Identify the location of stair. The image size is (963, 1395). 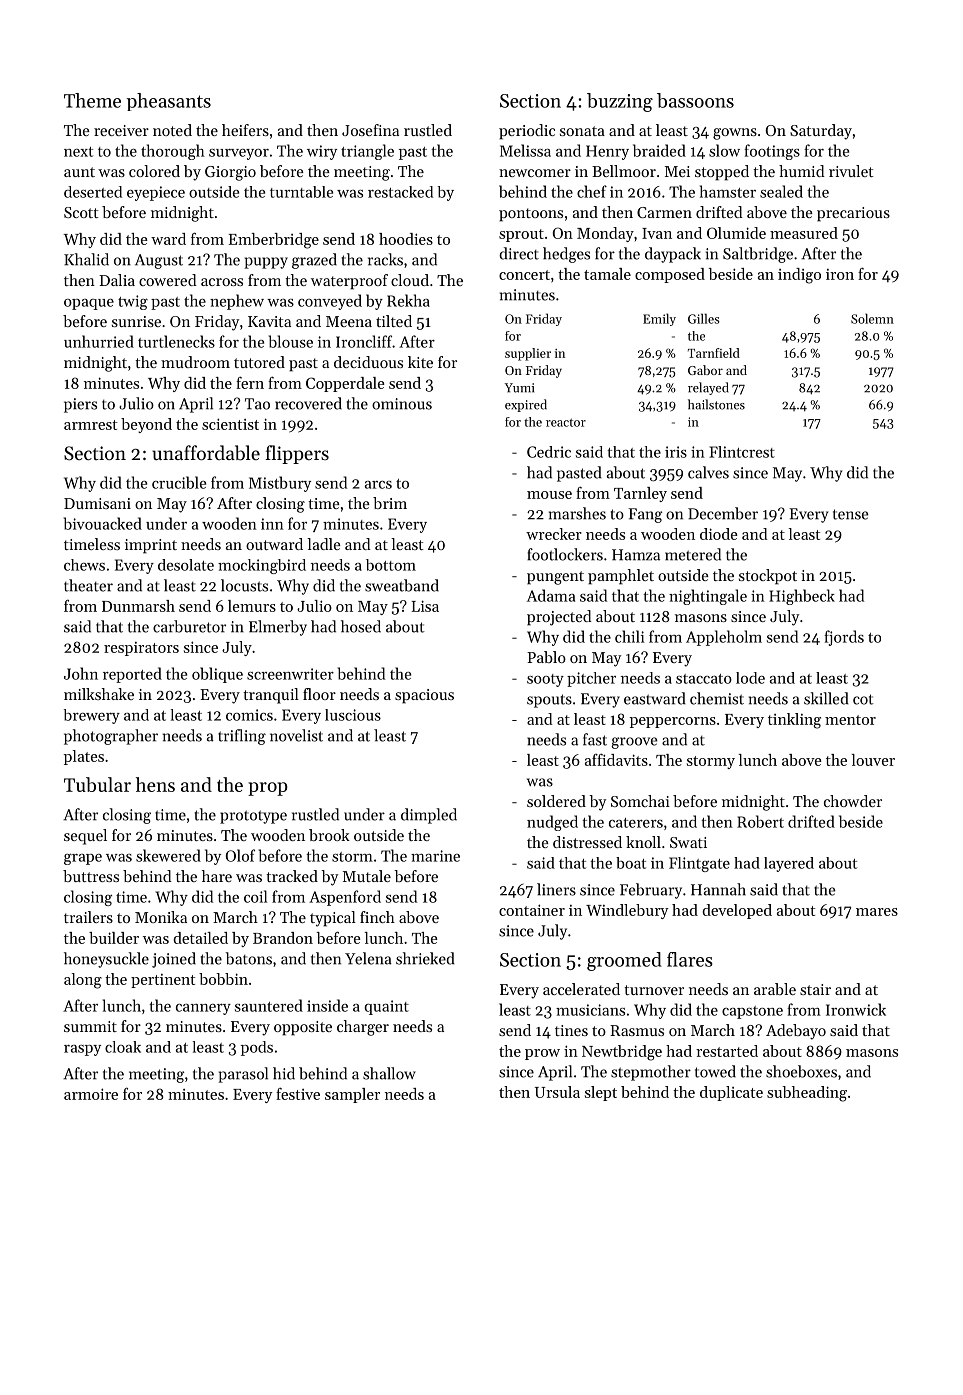
(815, 989).
